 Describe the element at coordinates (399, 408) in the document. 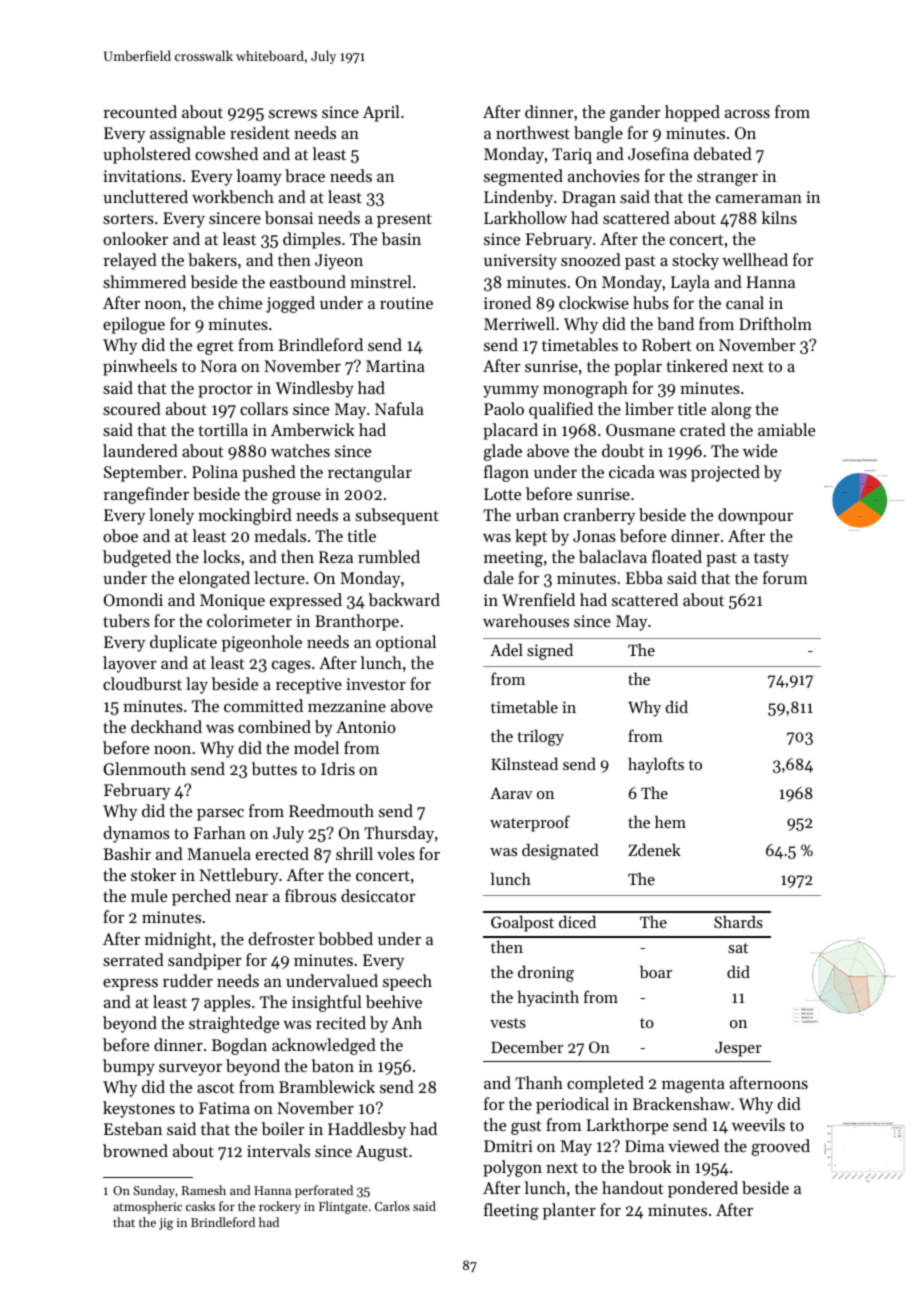

I see `Nafula` at that location.
